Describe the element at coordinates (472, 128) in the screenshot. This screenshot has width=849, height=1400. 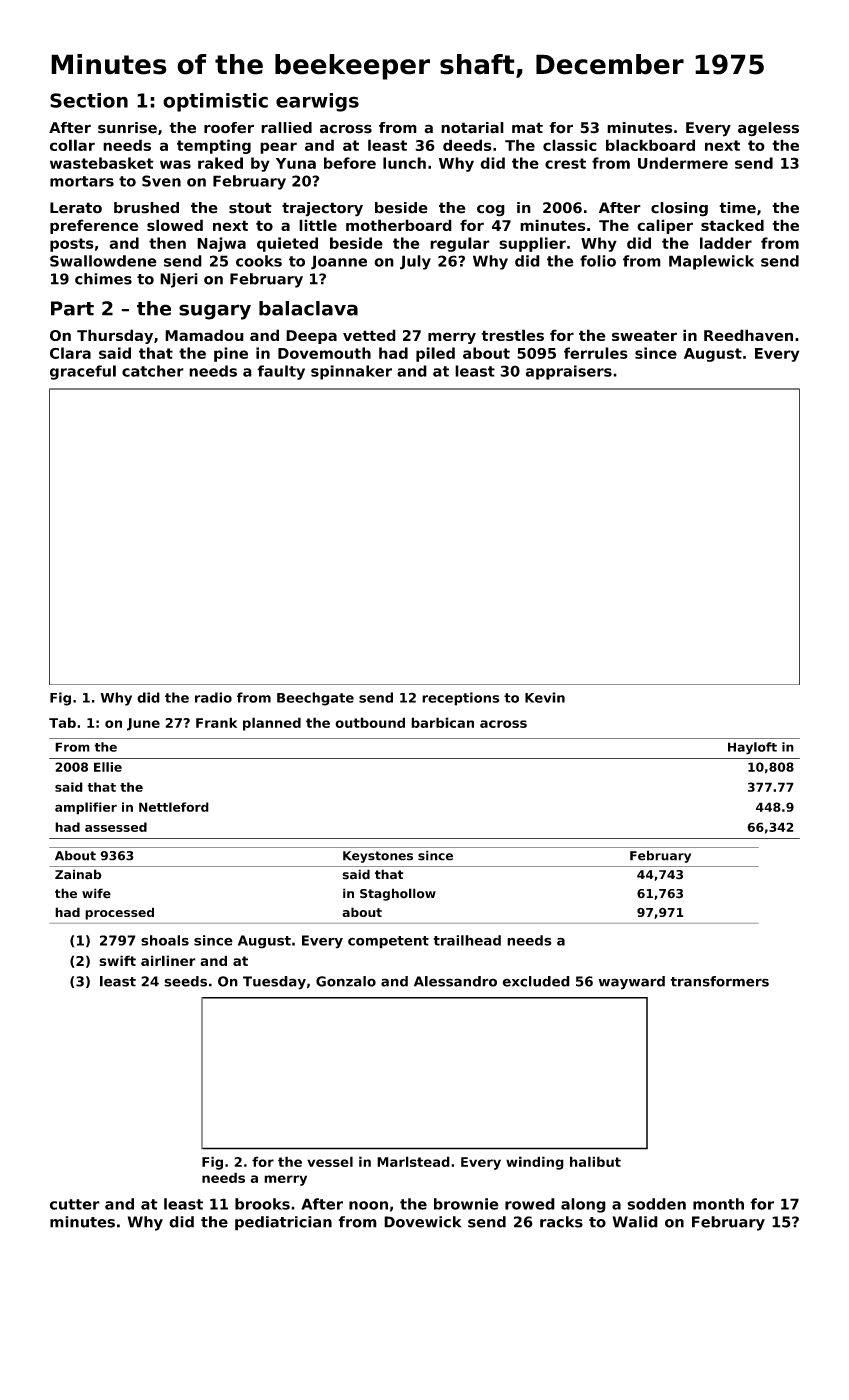
I see `notarial` at that location.
